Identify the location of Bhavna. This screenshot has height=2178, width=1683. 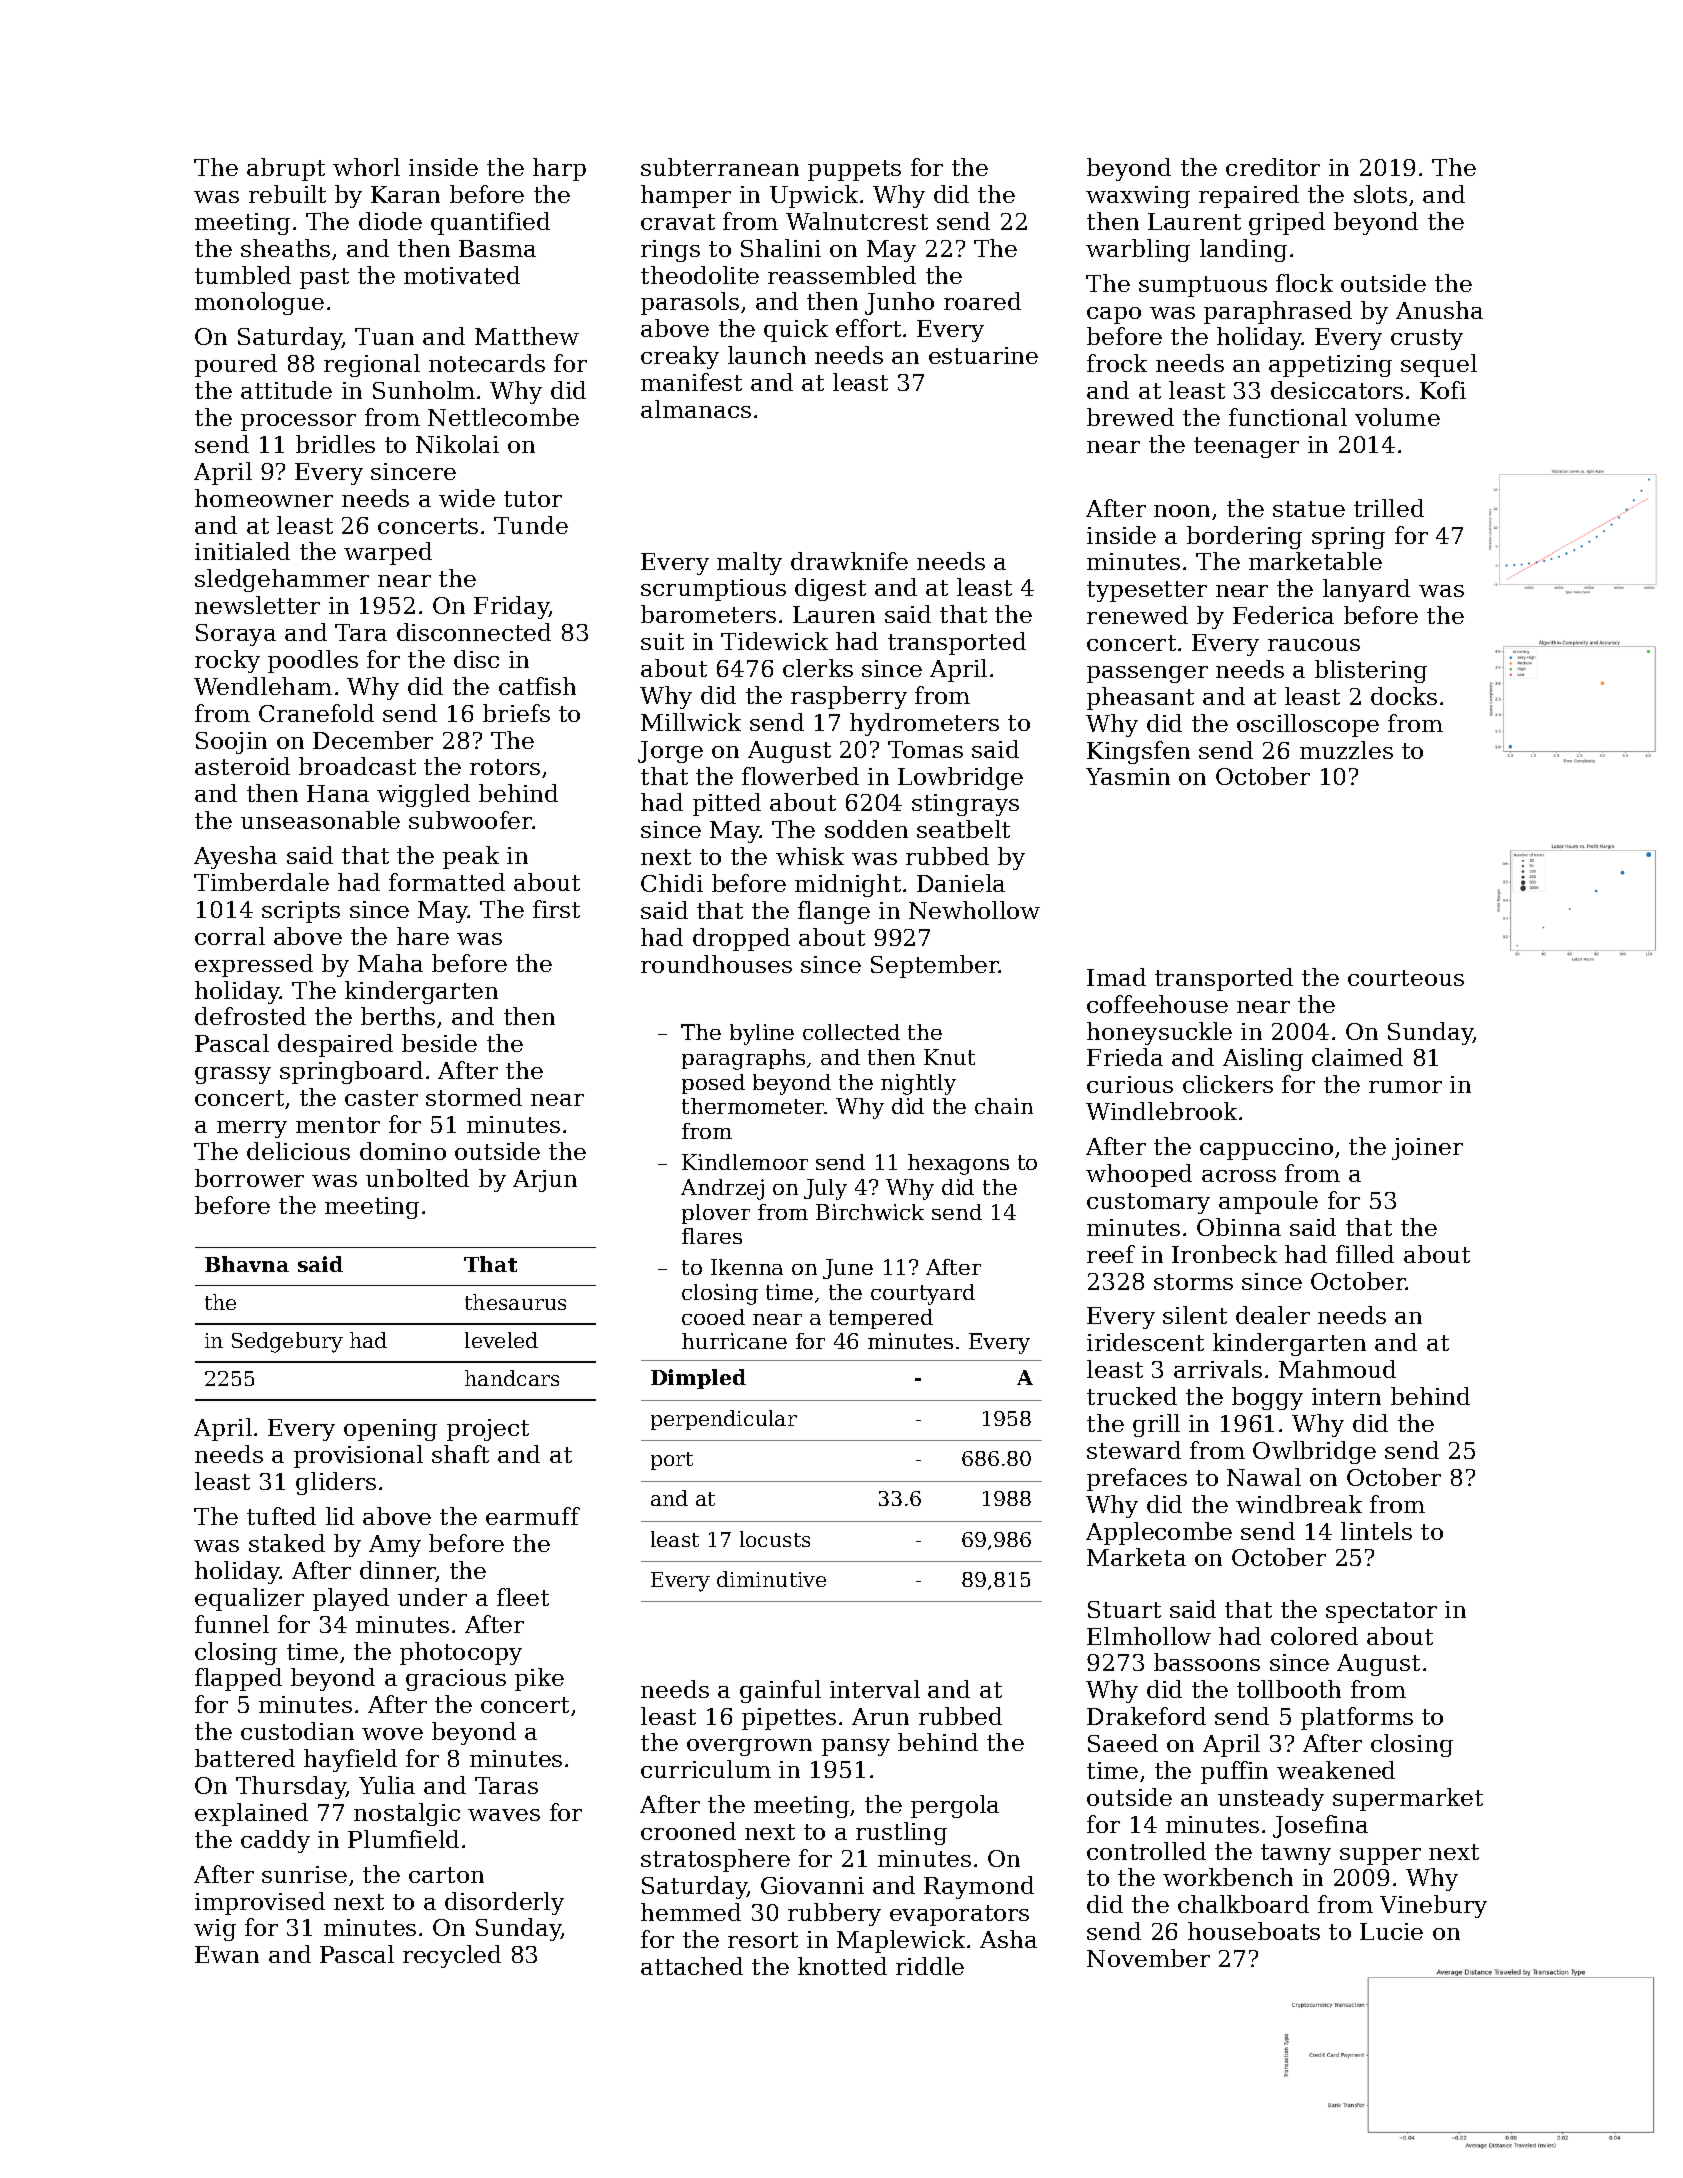
(247, 1264).
